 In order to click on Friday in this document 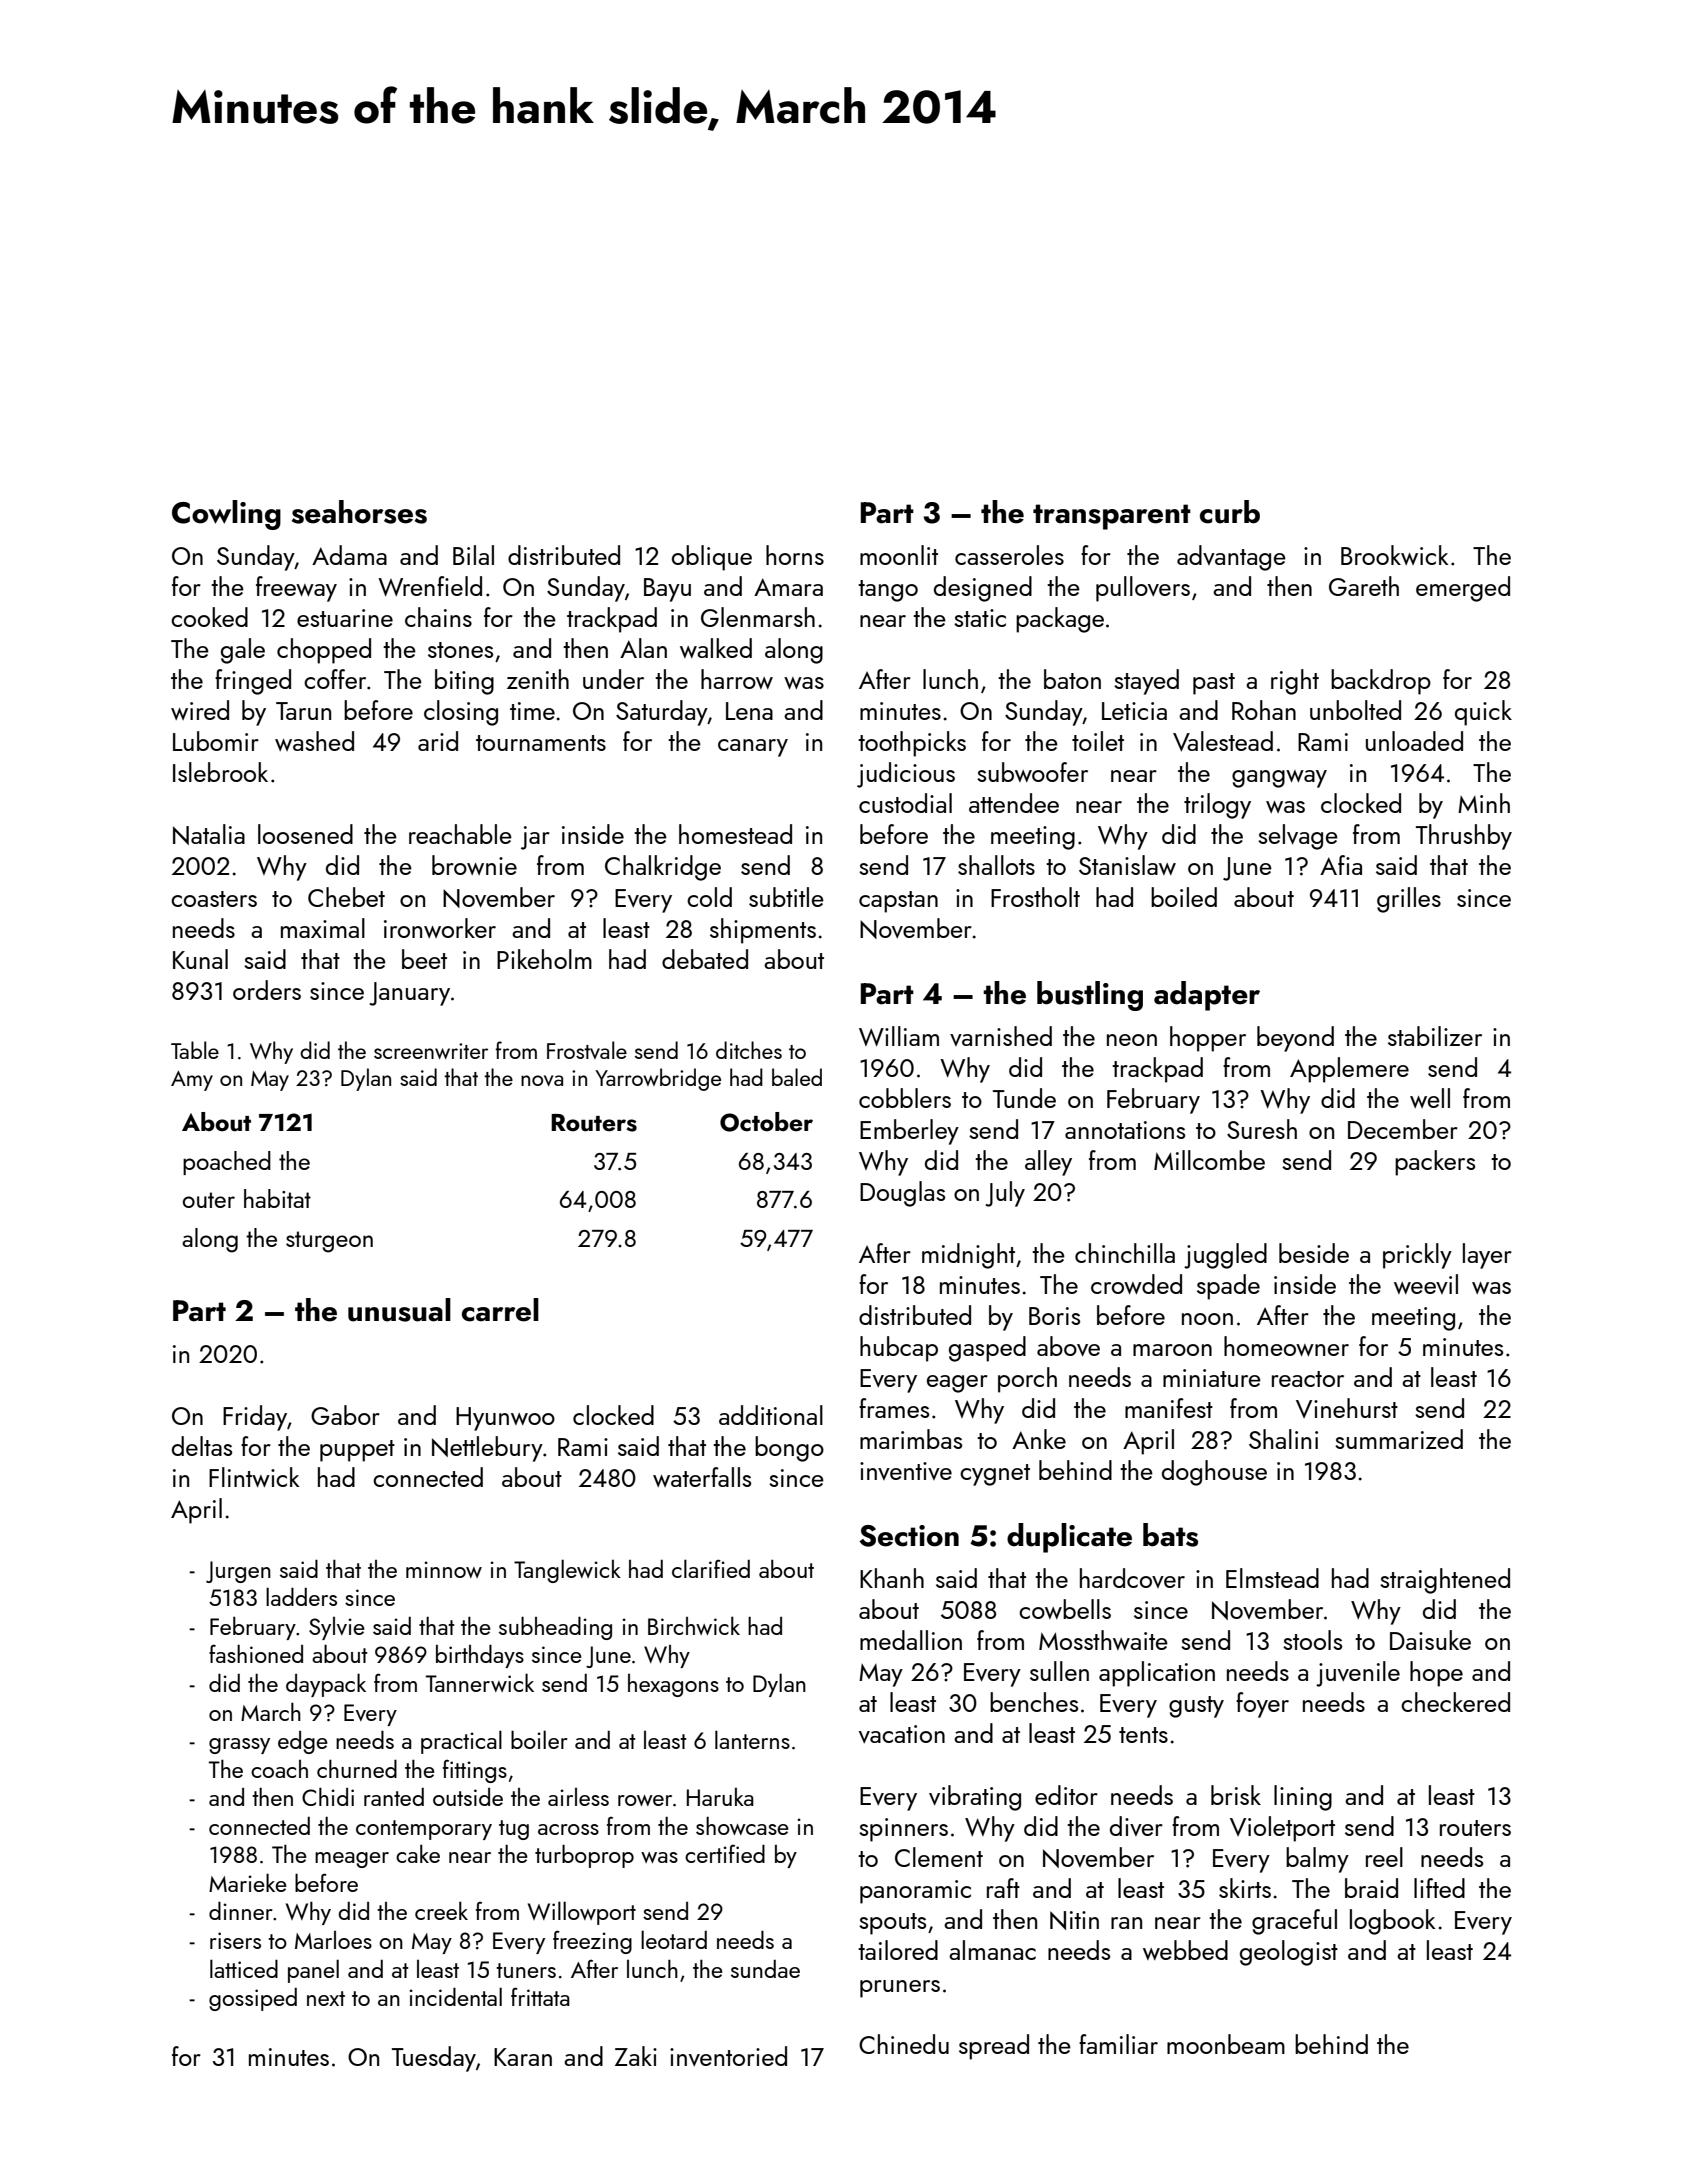, I will do `click(255, 1418)`.
